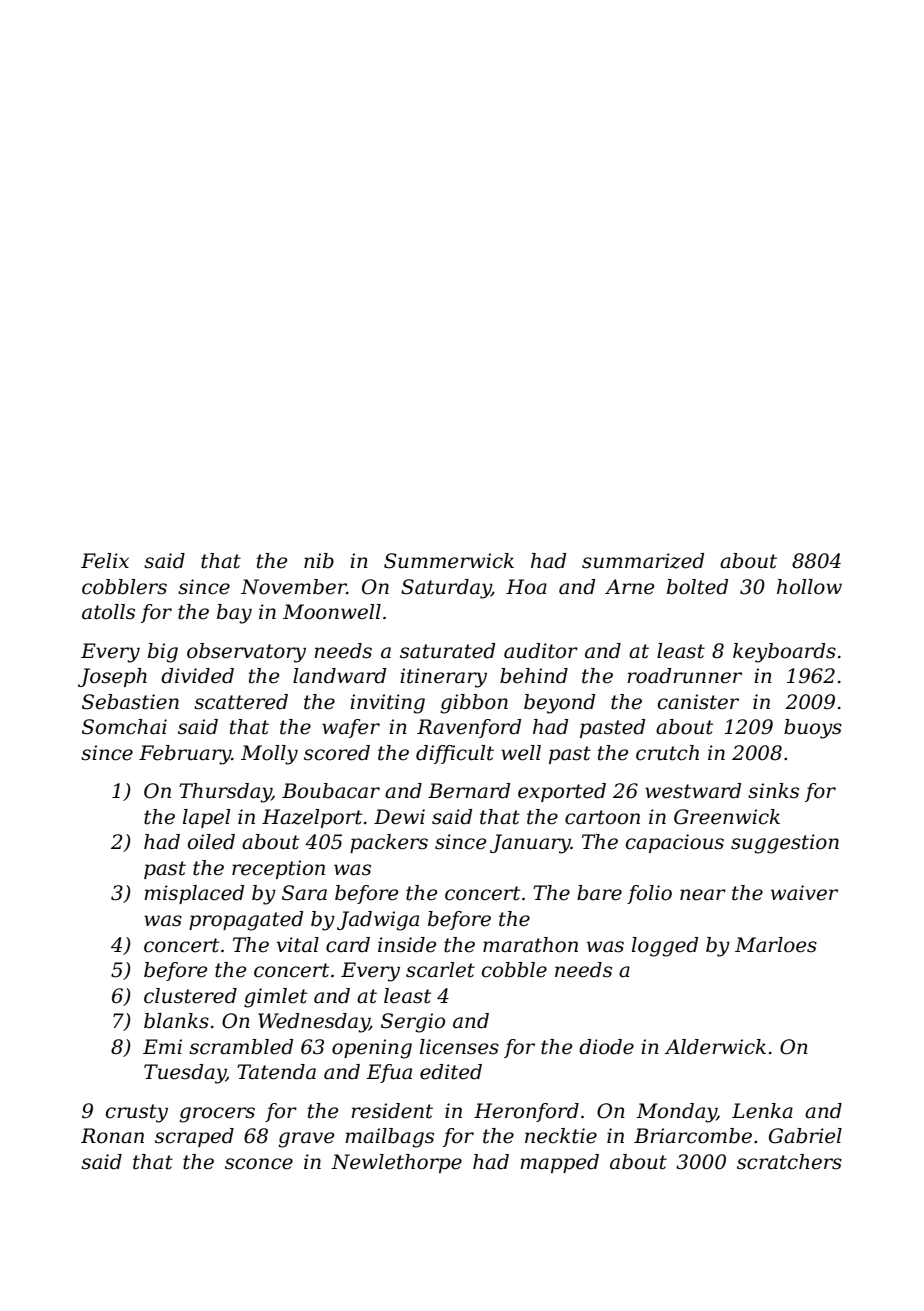  What do you see at coordinates (449, 561) in the screenshot?
I see `Summerwick` at bounding box center [449, 561].
